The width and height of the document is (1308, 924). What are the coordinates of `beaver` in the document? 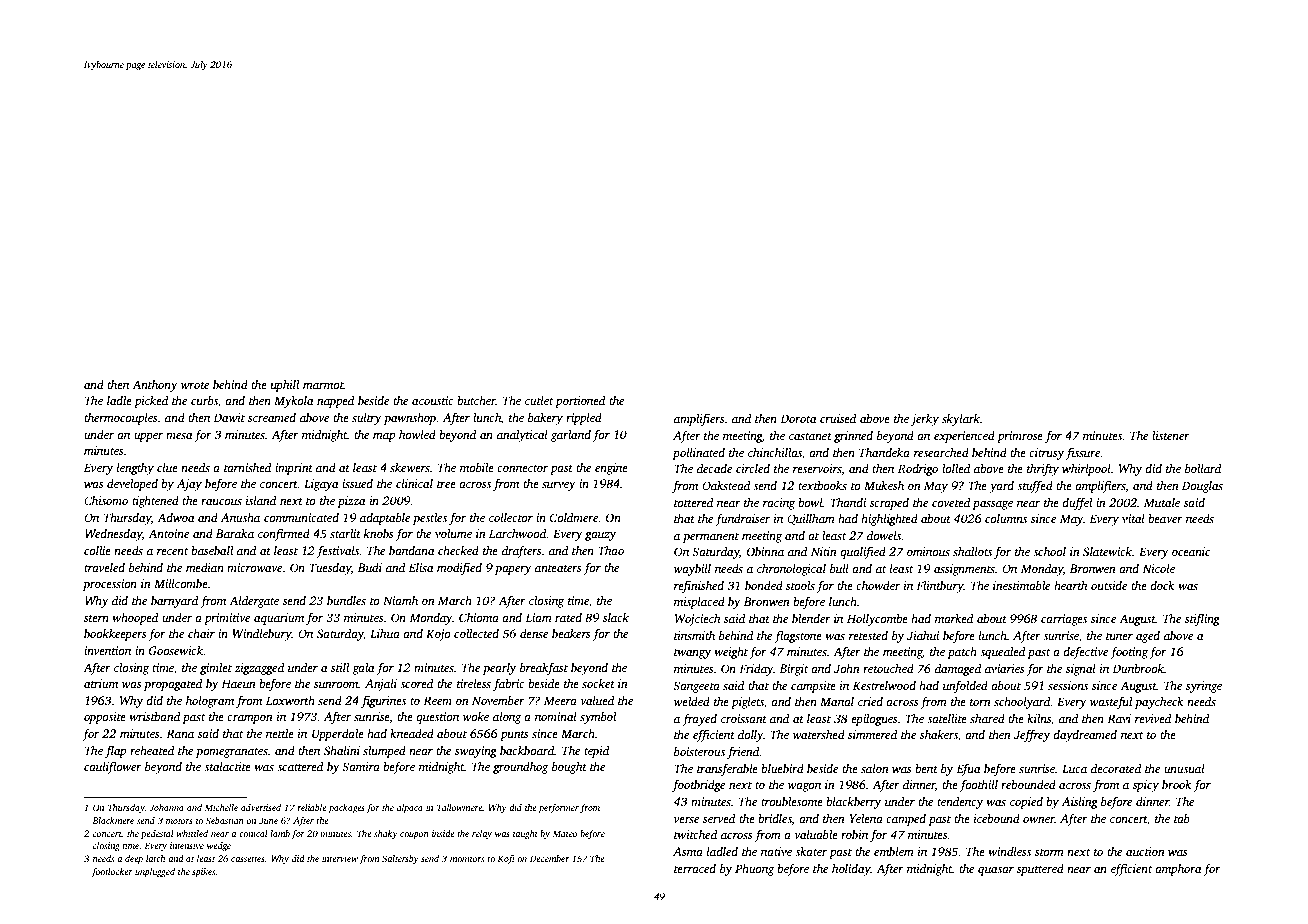 It's located at (1165, 518).
